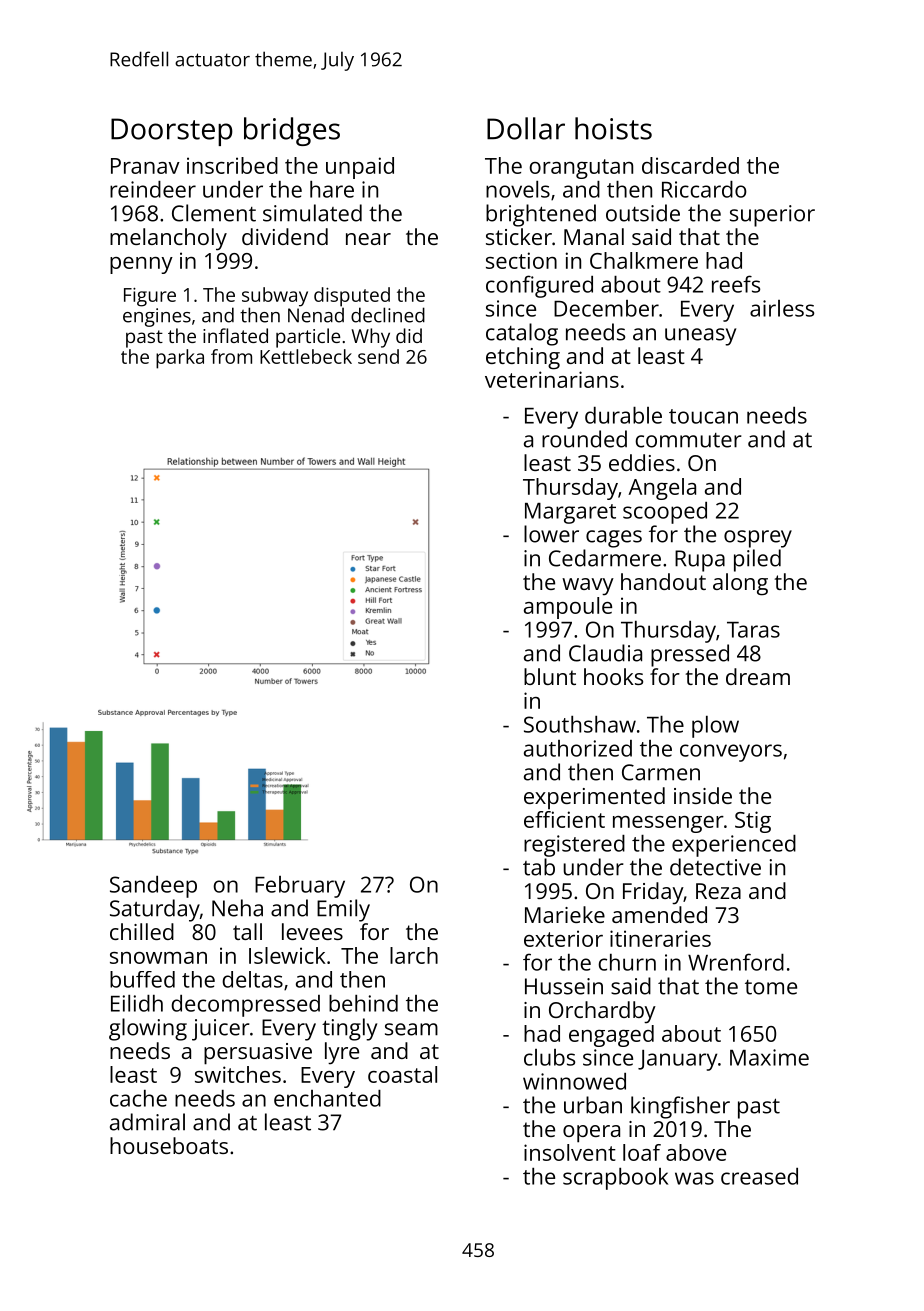 This screenshot has height=1311, width=924. What do you see at coordinates (753, 630) in the screenshot?
I see `Taras` at bounding box center [753, 630].
